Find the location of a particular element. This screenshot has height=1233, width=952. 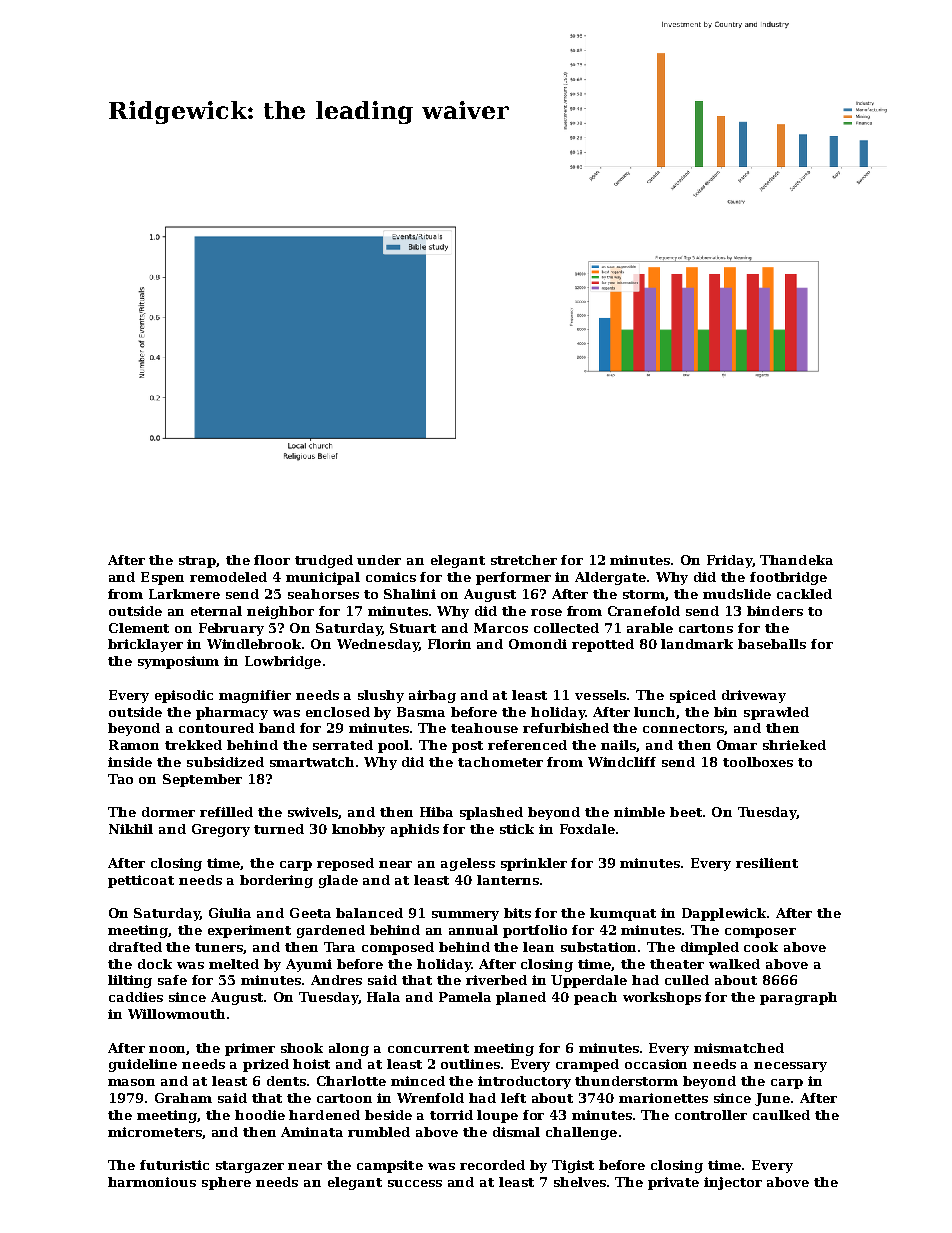

Dapplewick is located at coordinates (724, 914).
